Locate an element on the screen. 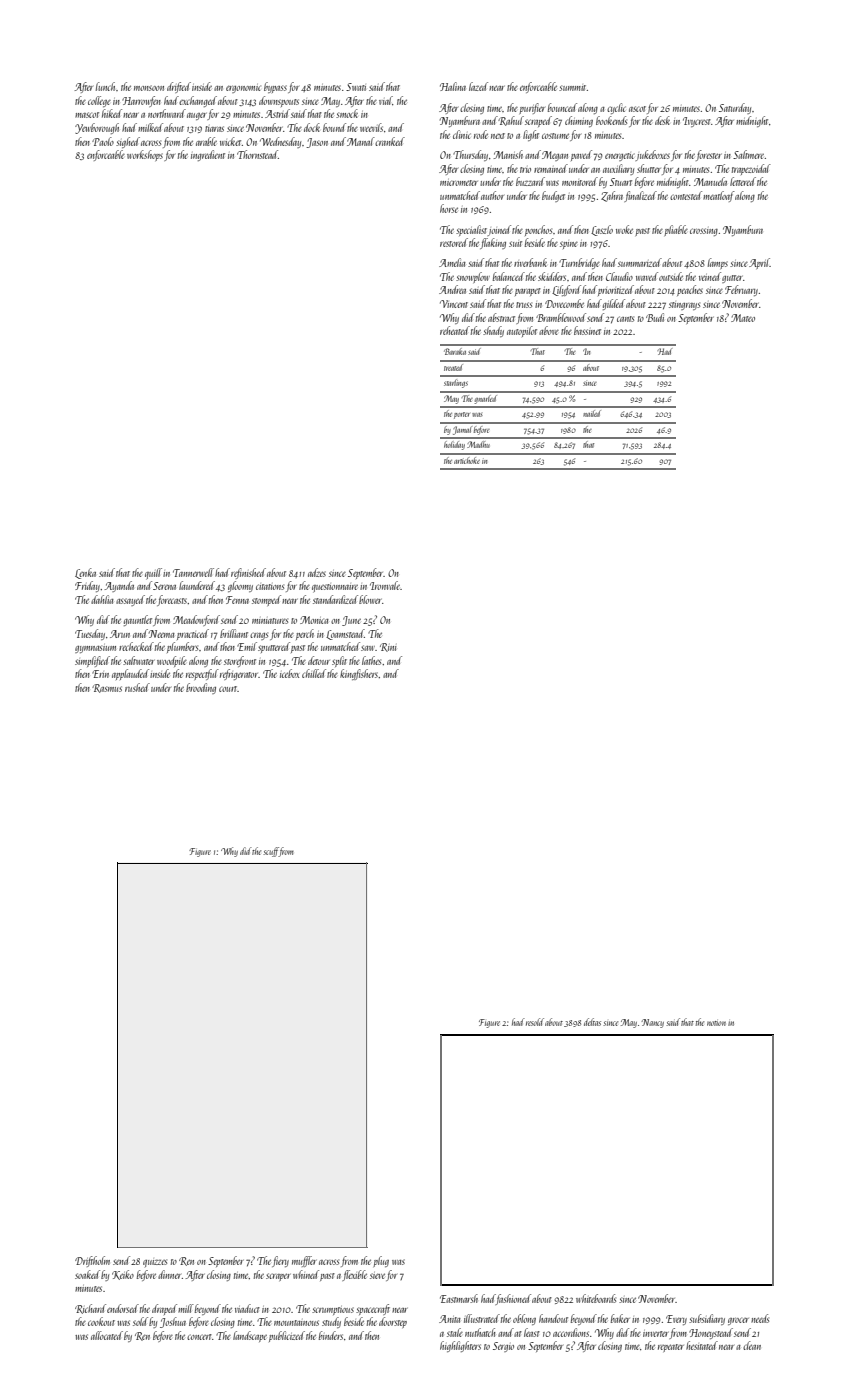  Every is located at coordinates (676, 1320).
